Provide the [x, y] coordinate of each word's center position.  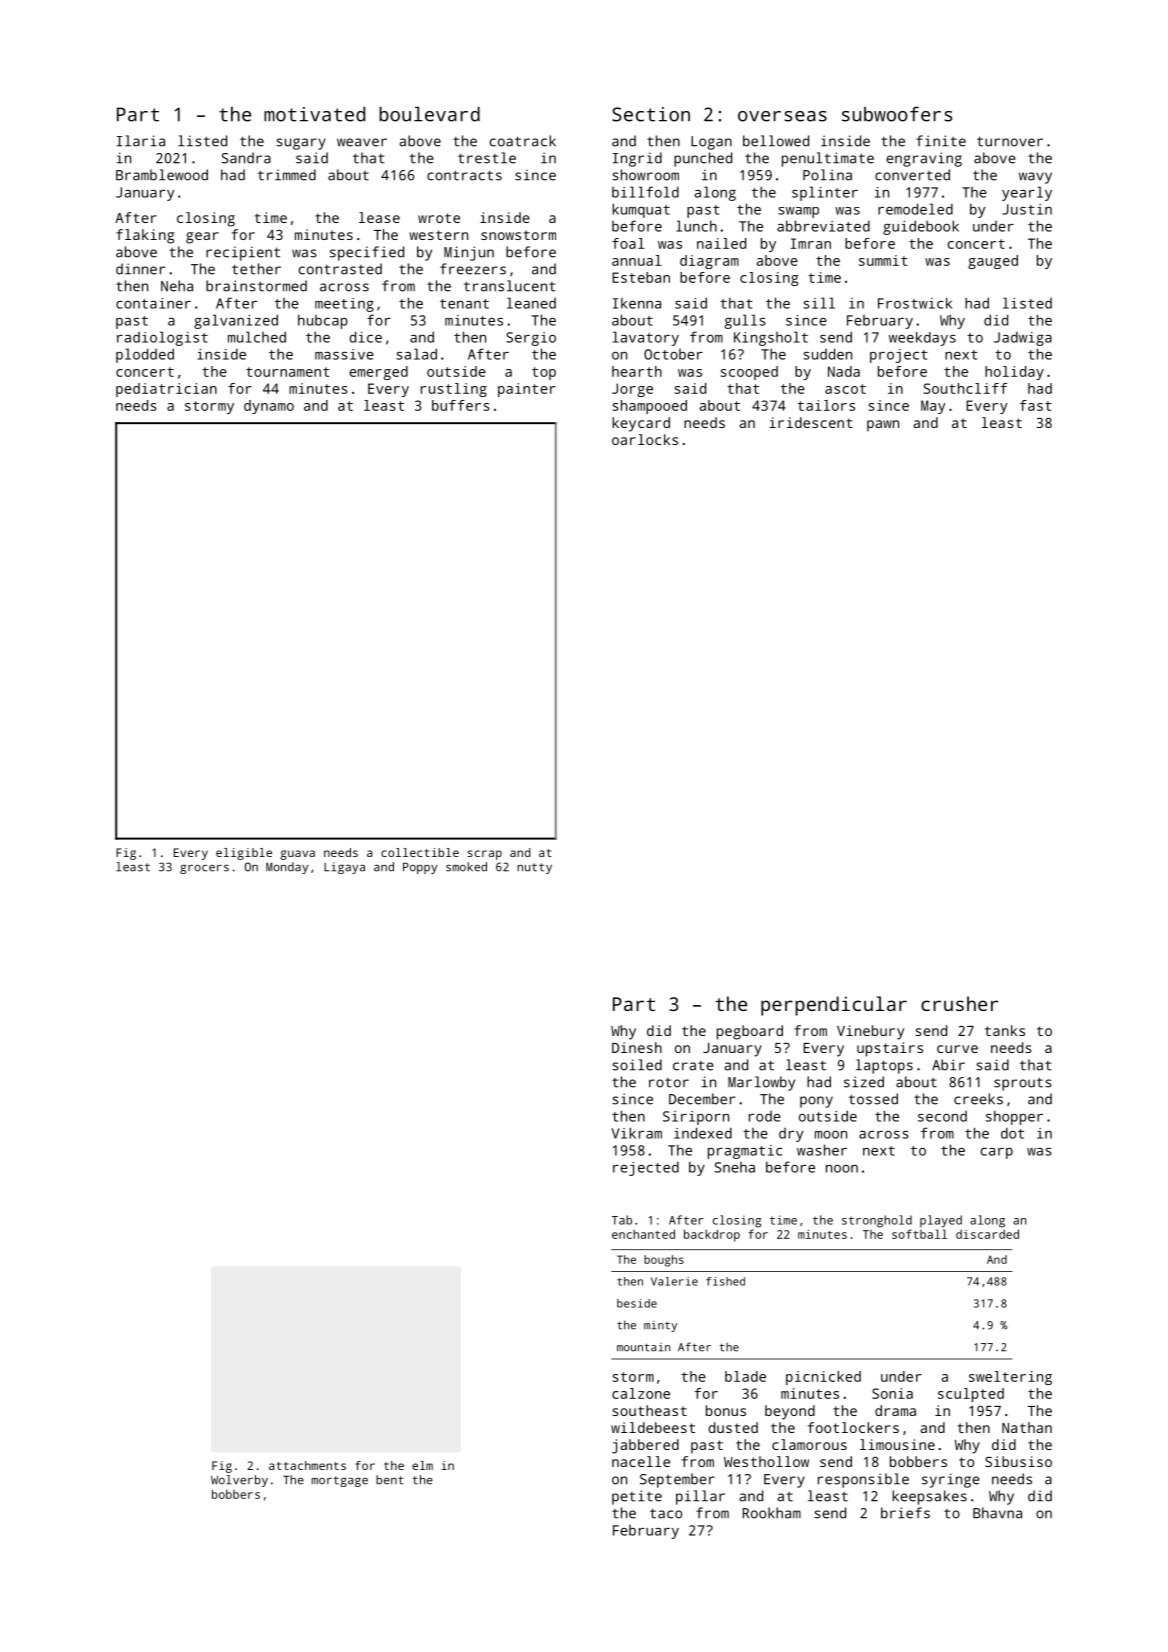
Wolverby [239, 1481]
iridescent [811, 422]
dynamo [269, 407]
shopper [1014, 1117]
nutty [534, 868]
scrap [485, 855]
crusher [959, 1003]
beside [637, 1303]
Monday [287, 868]
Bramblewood [162, 175]
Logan [711, 143]
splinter [825, 193]
